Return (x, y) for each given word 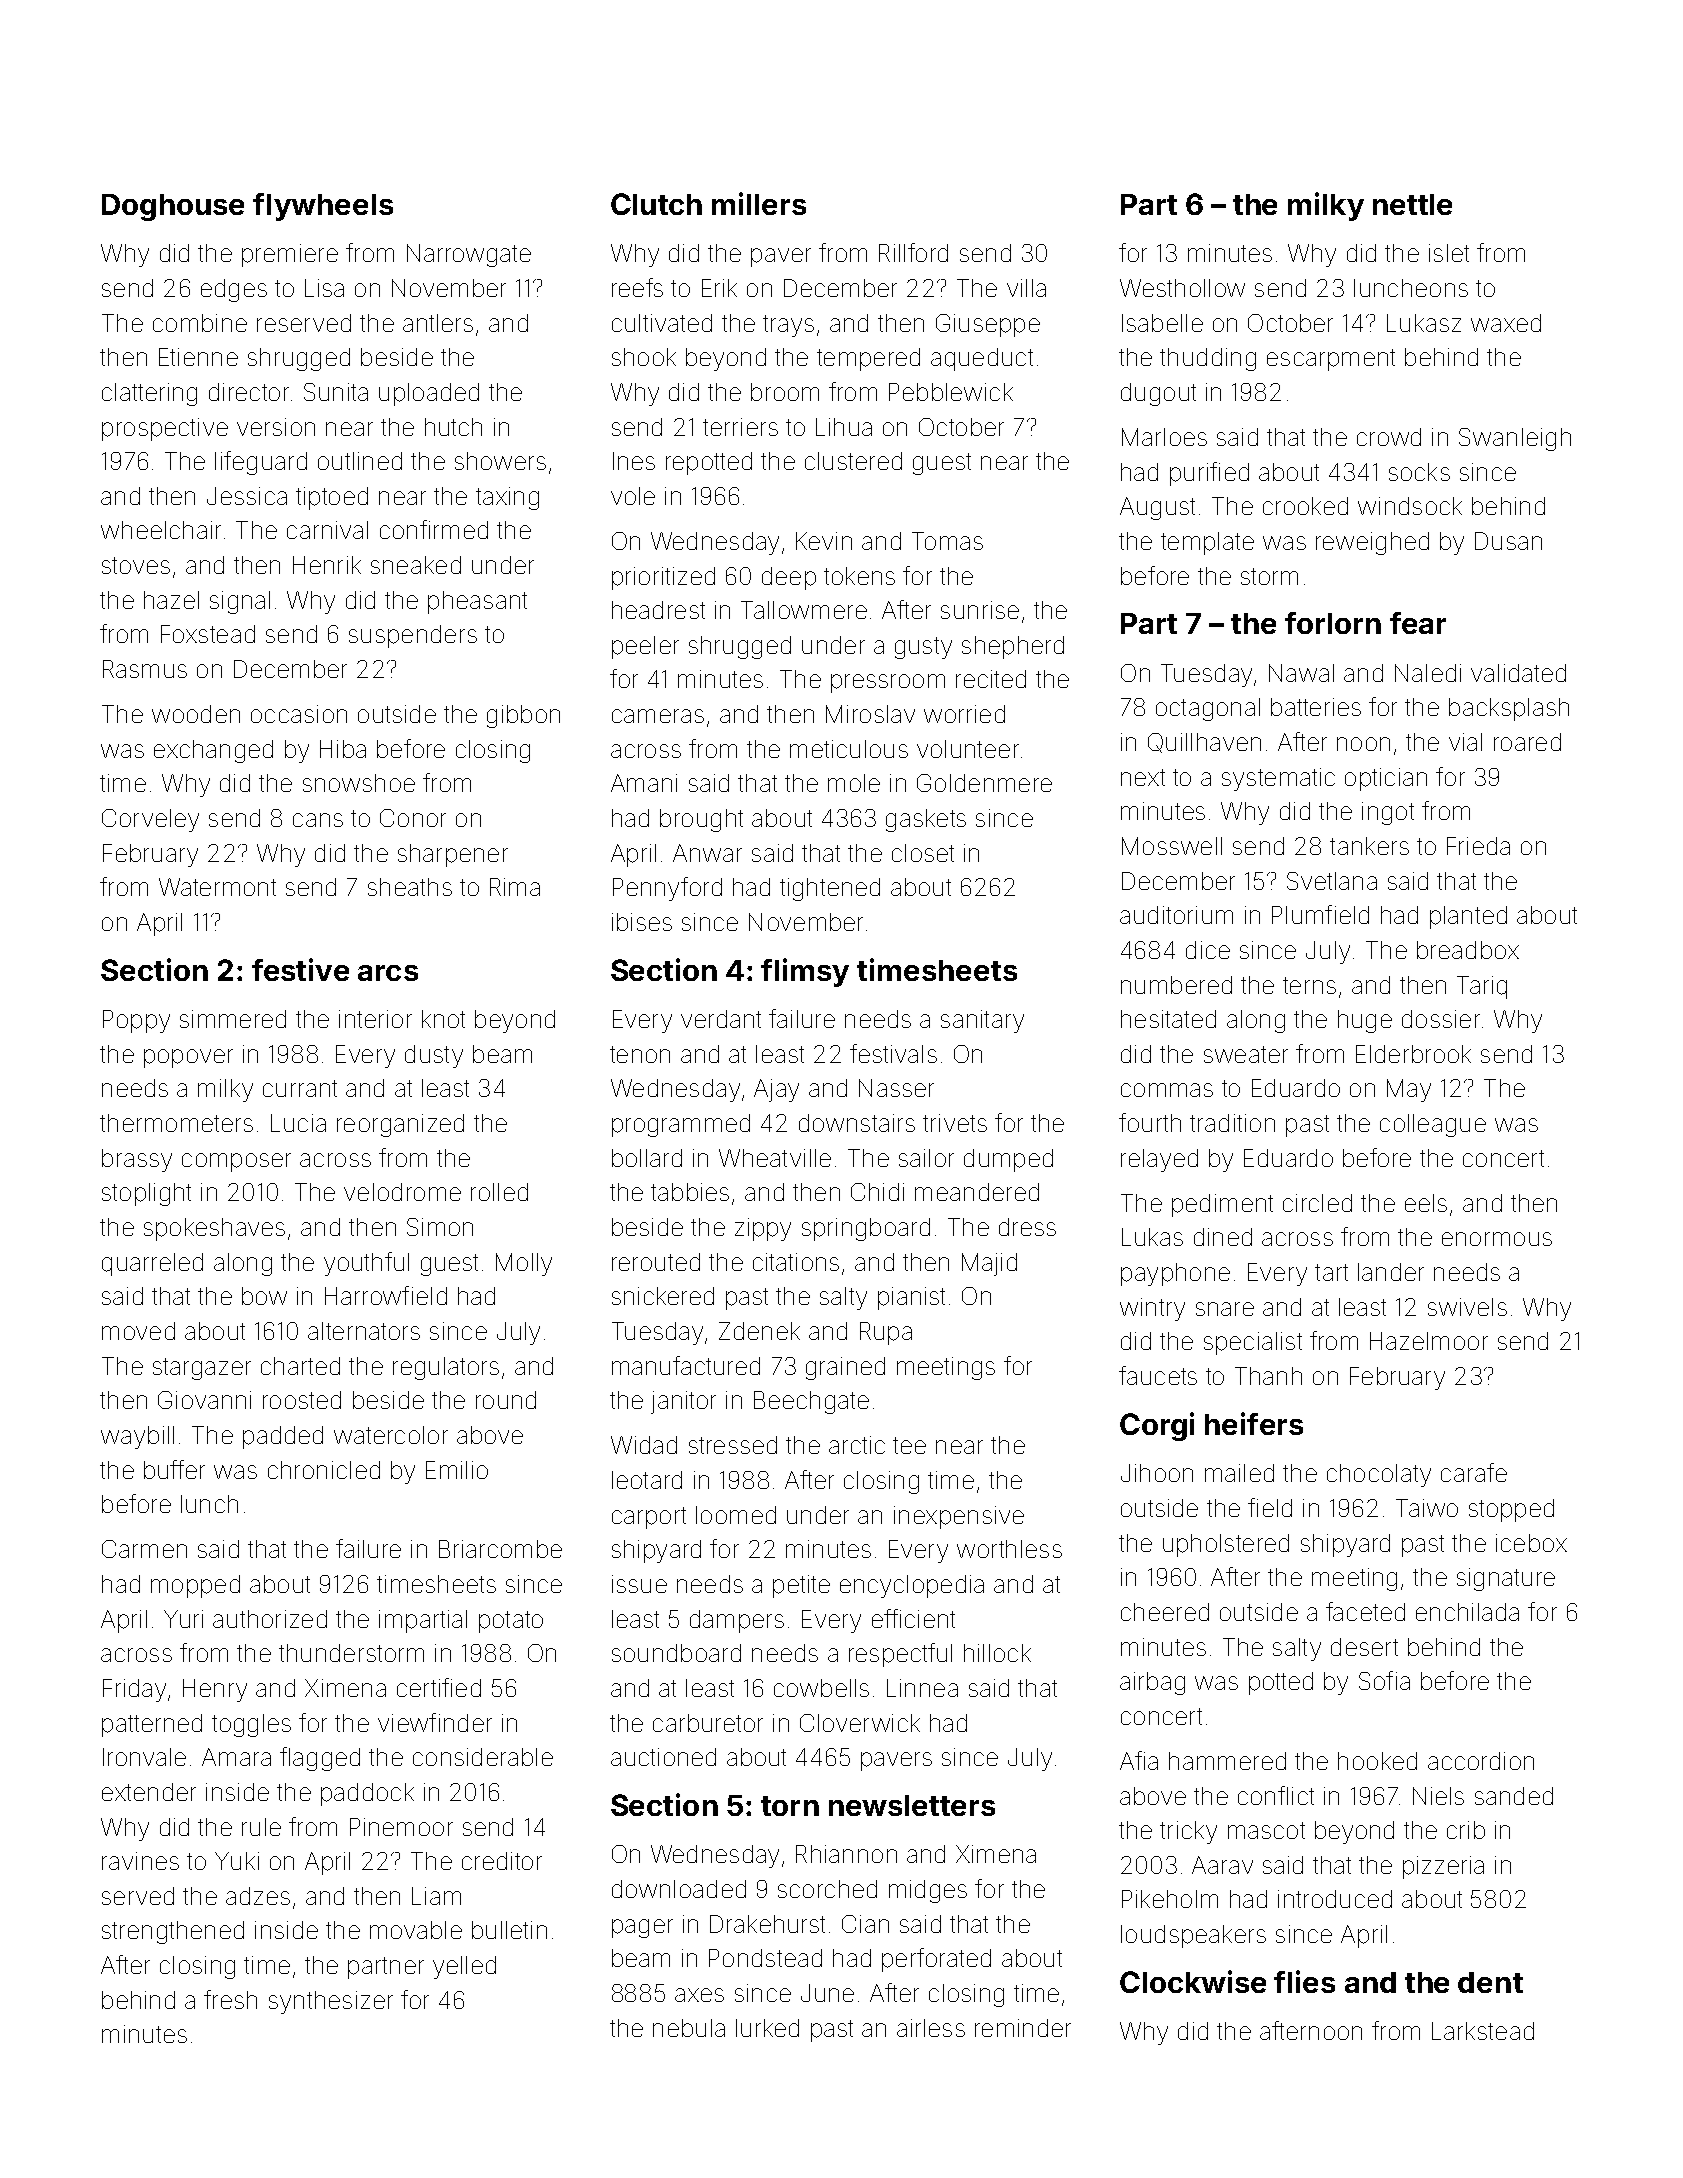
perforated (936, 1960)
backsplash (1509, 709)
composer (236, 1162)
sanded (1514, 1796)
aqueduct (982, 359)
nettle (1412, 204)
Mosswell (1172, 846)
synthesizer (331, 2002)
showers (500, 461)
